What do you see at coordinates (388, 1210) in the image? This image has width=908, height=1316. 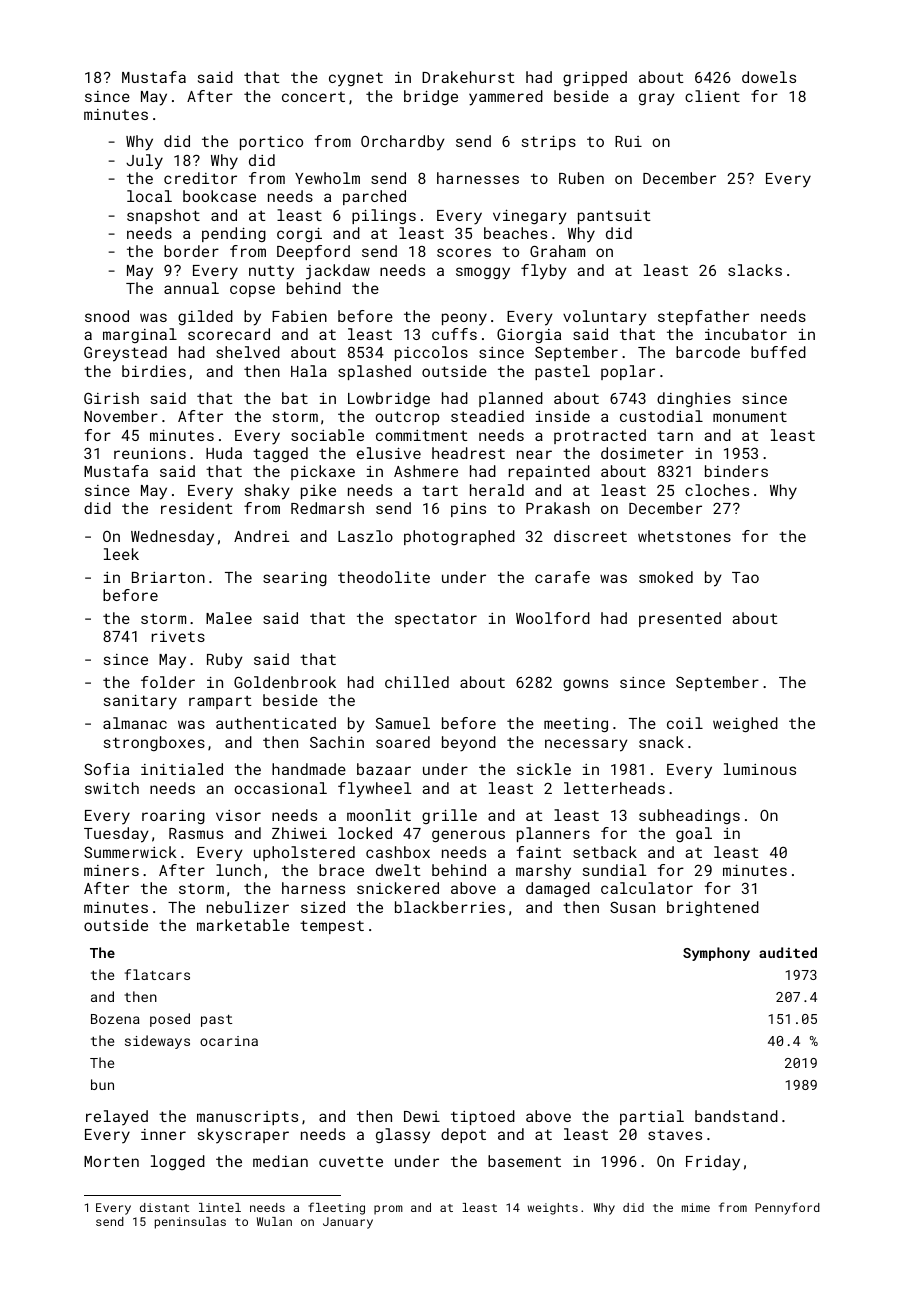 I see `prom` at bounding box center [388, 1210].
